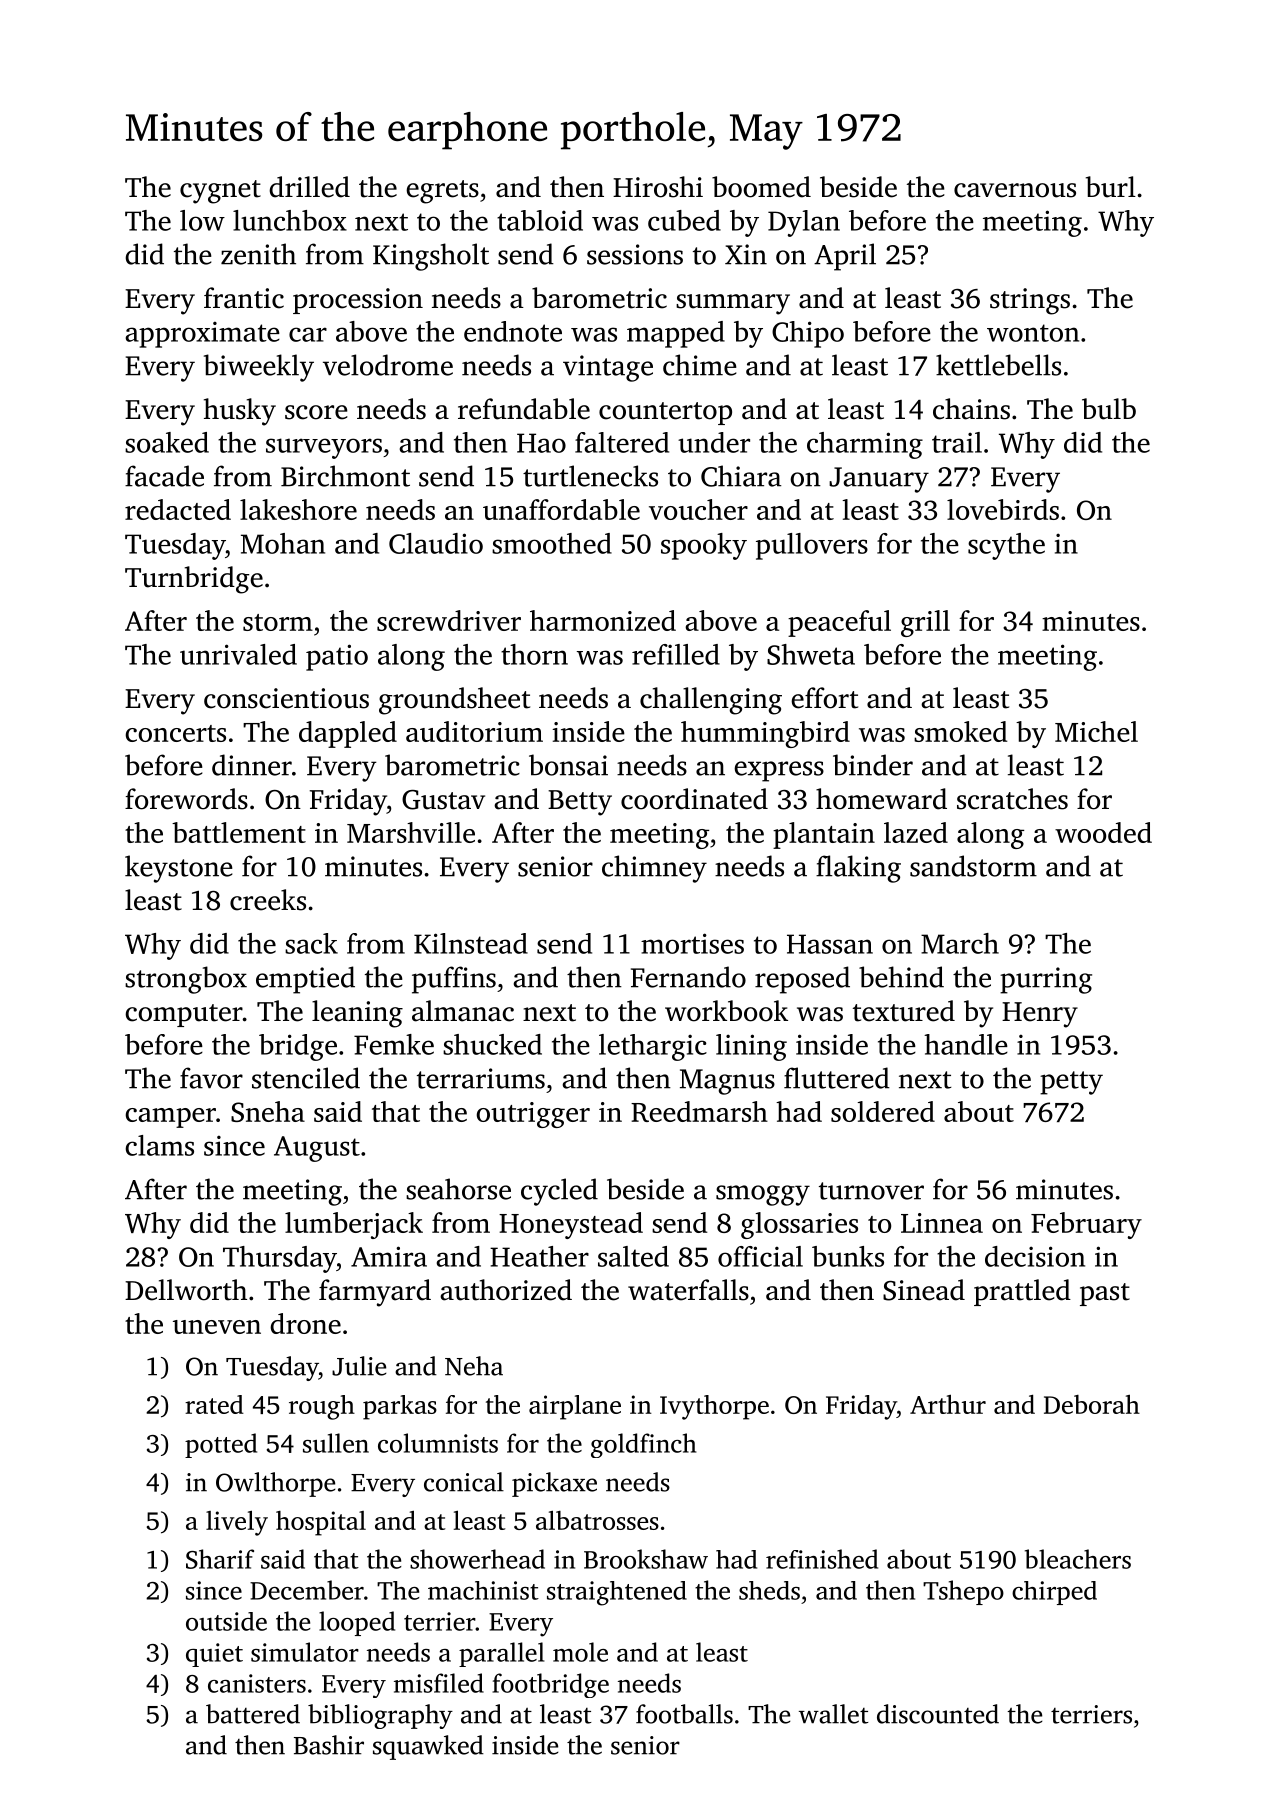  Describe the element at coordinates (1092, 1404) in the page. I see `Deborah` at that location.
